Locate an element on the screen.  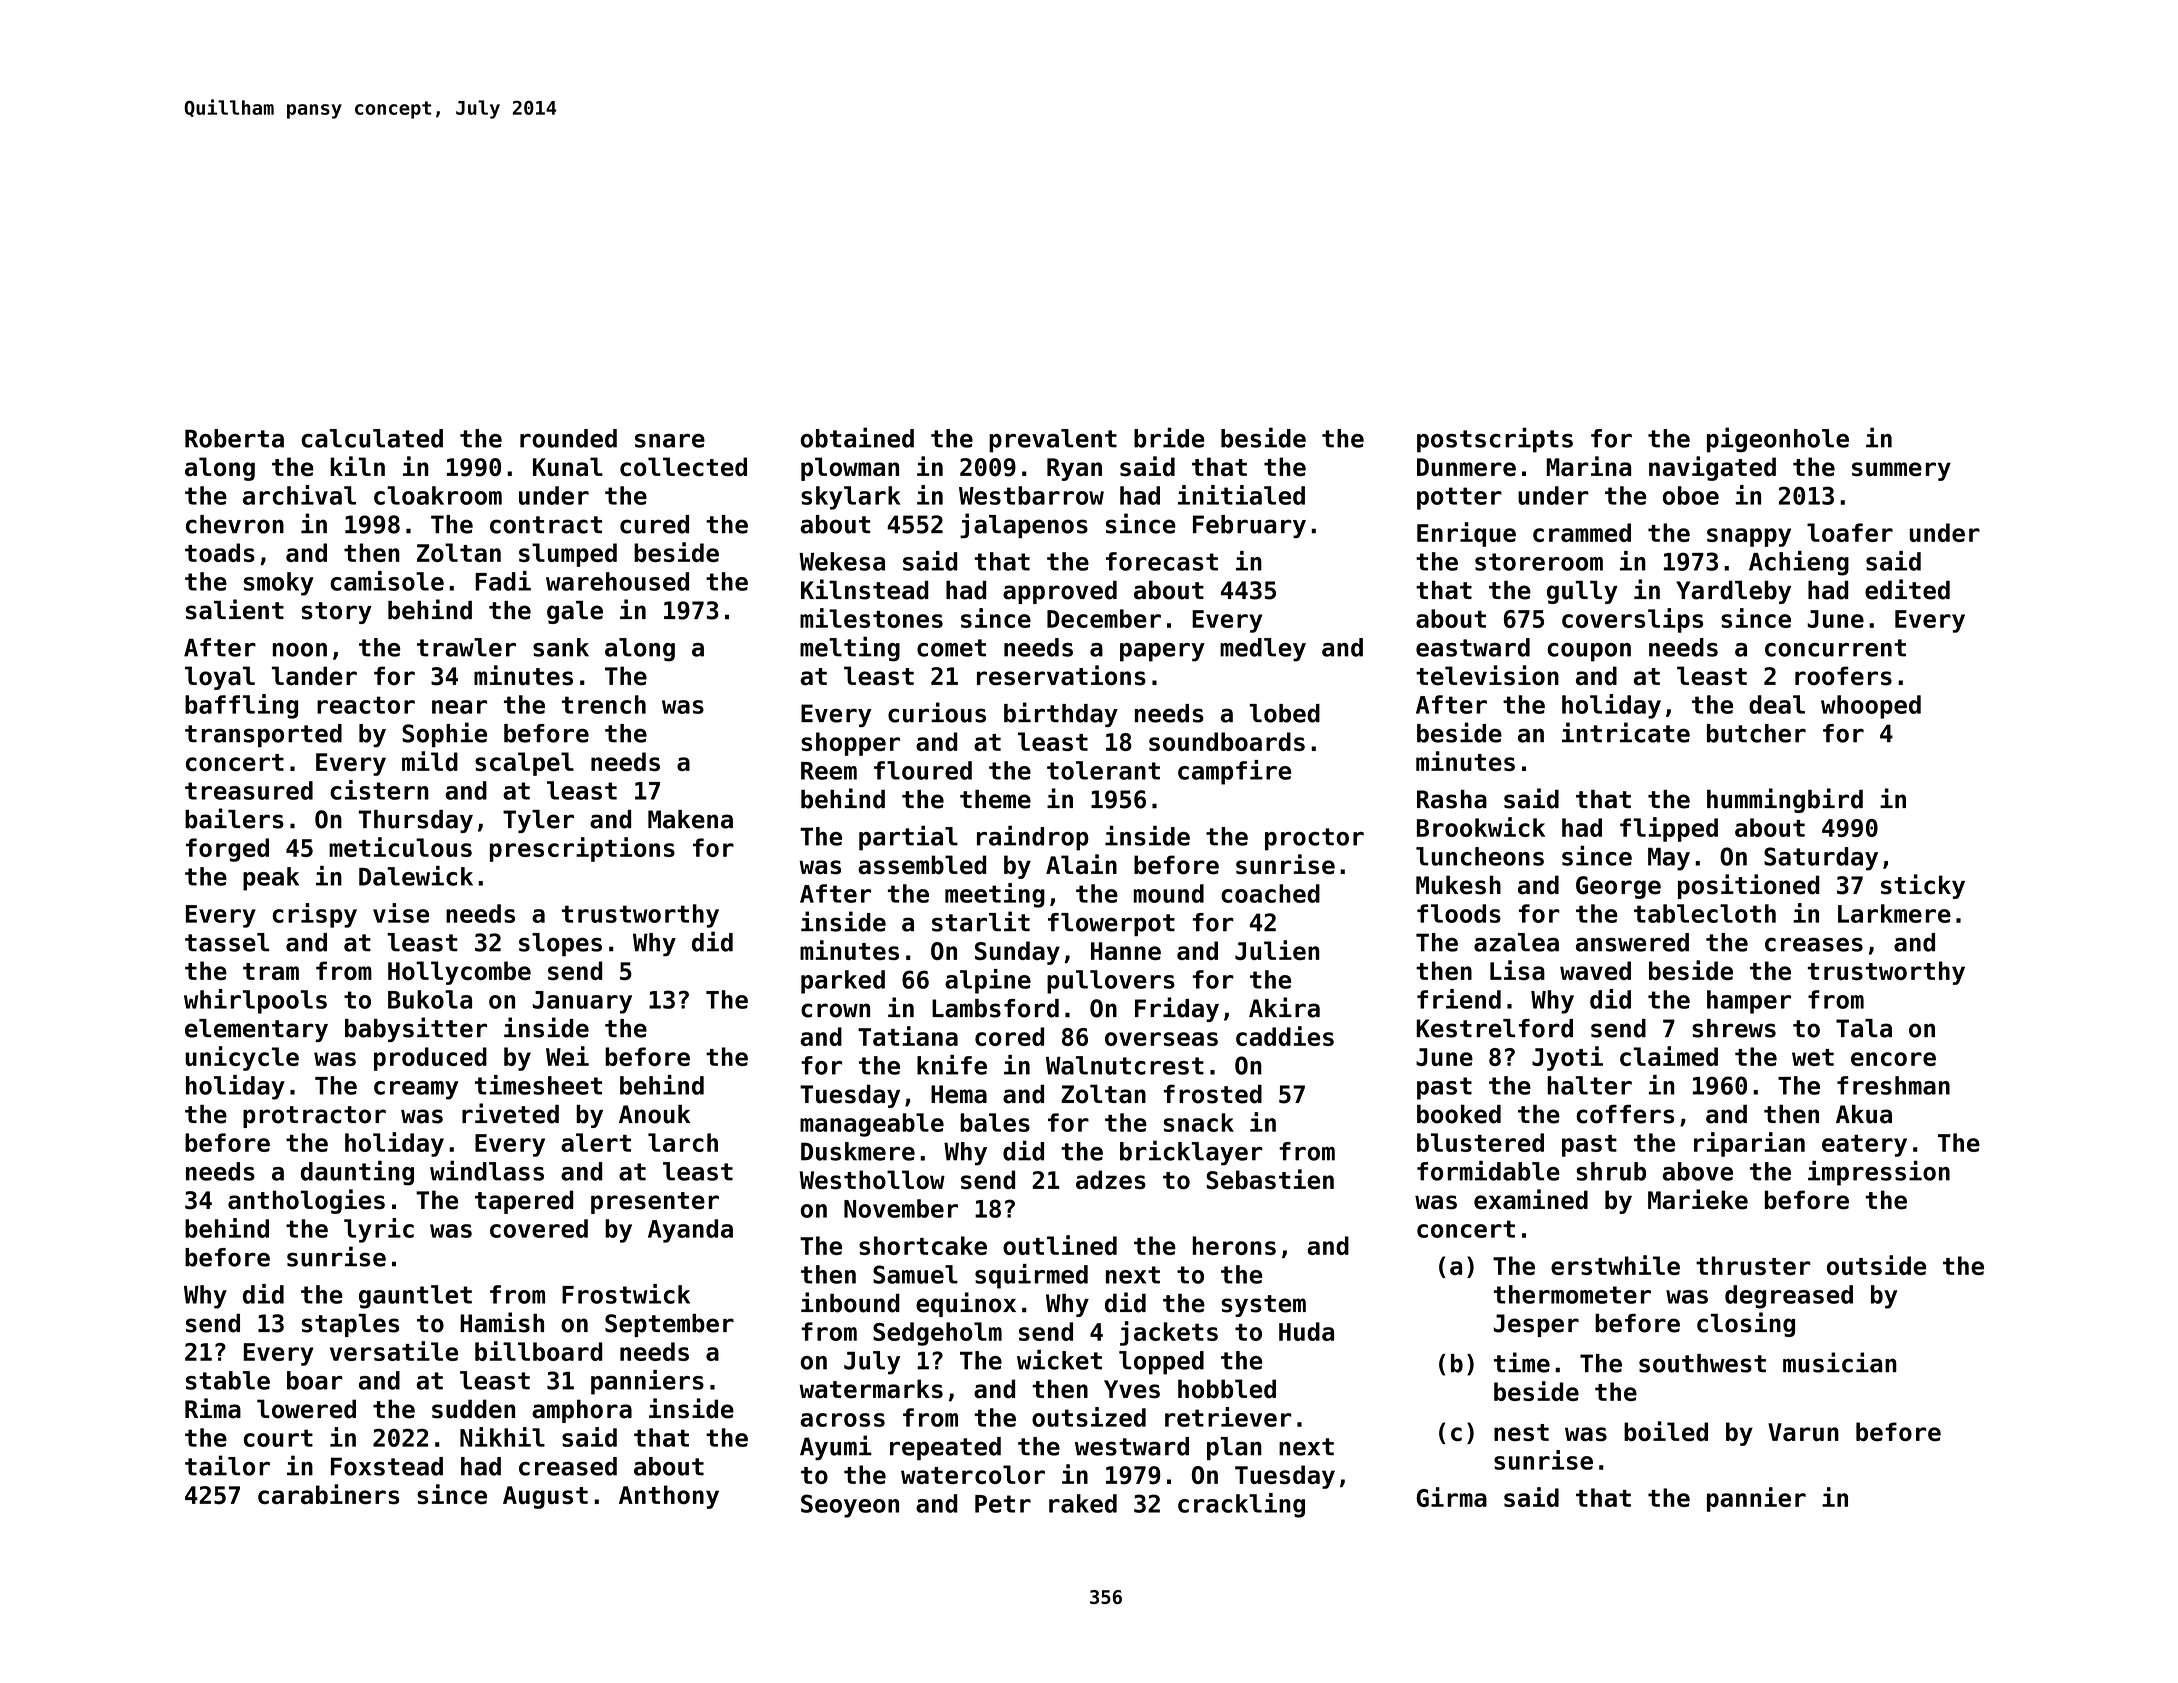
pigeonhole is located at coordinates (1778, 440).
